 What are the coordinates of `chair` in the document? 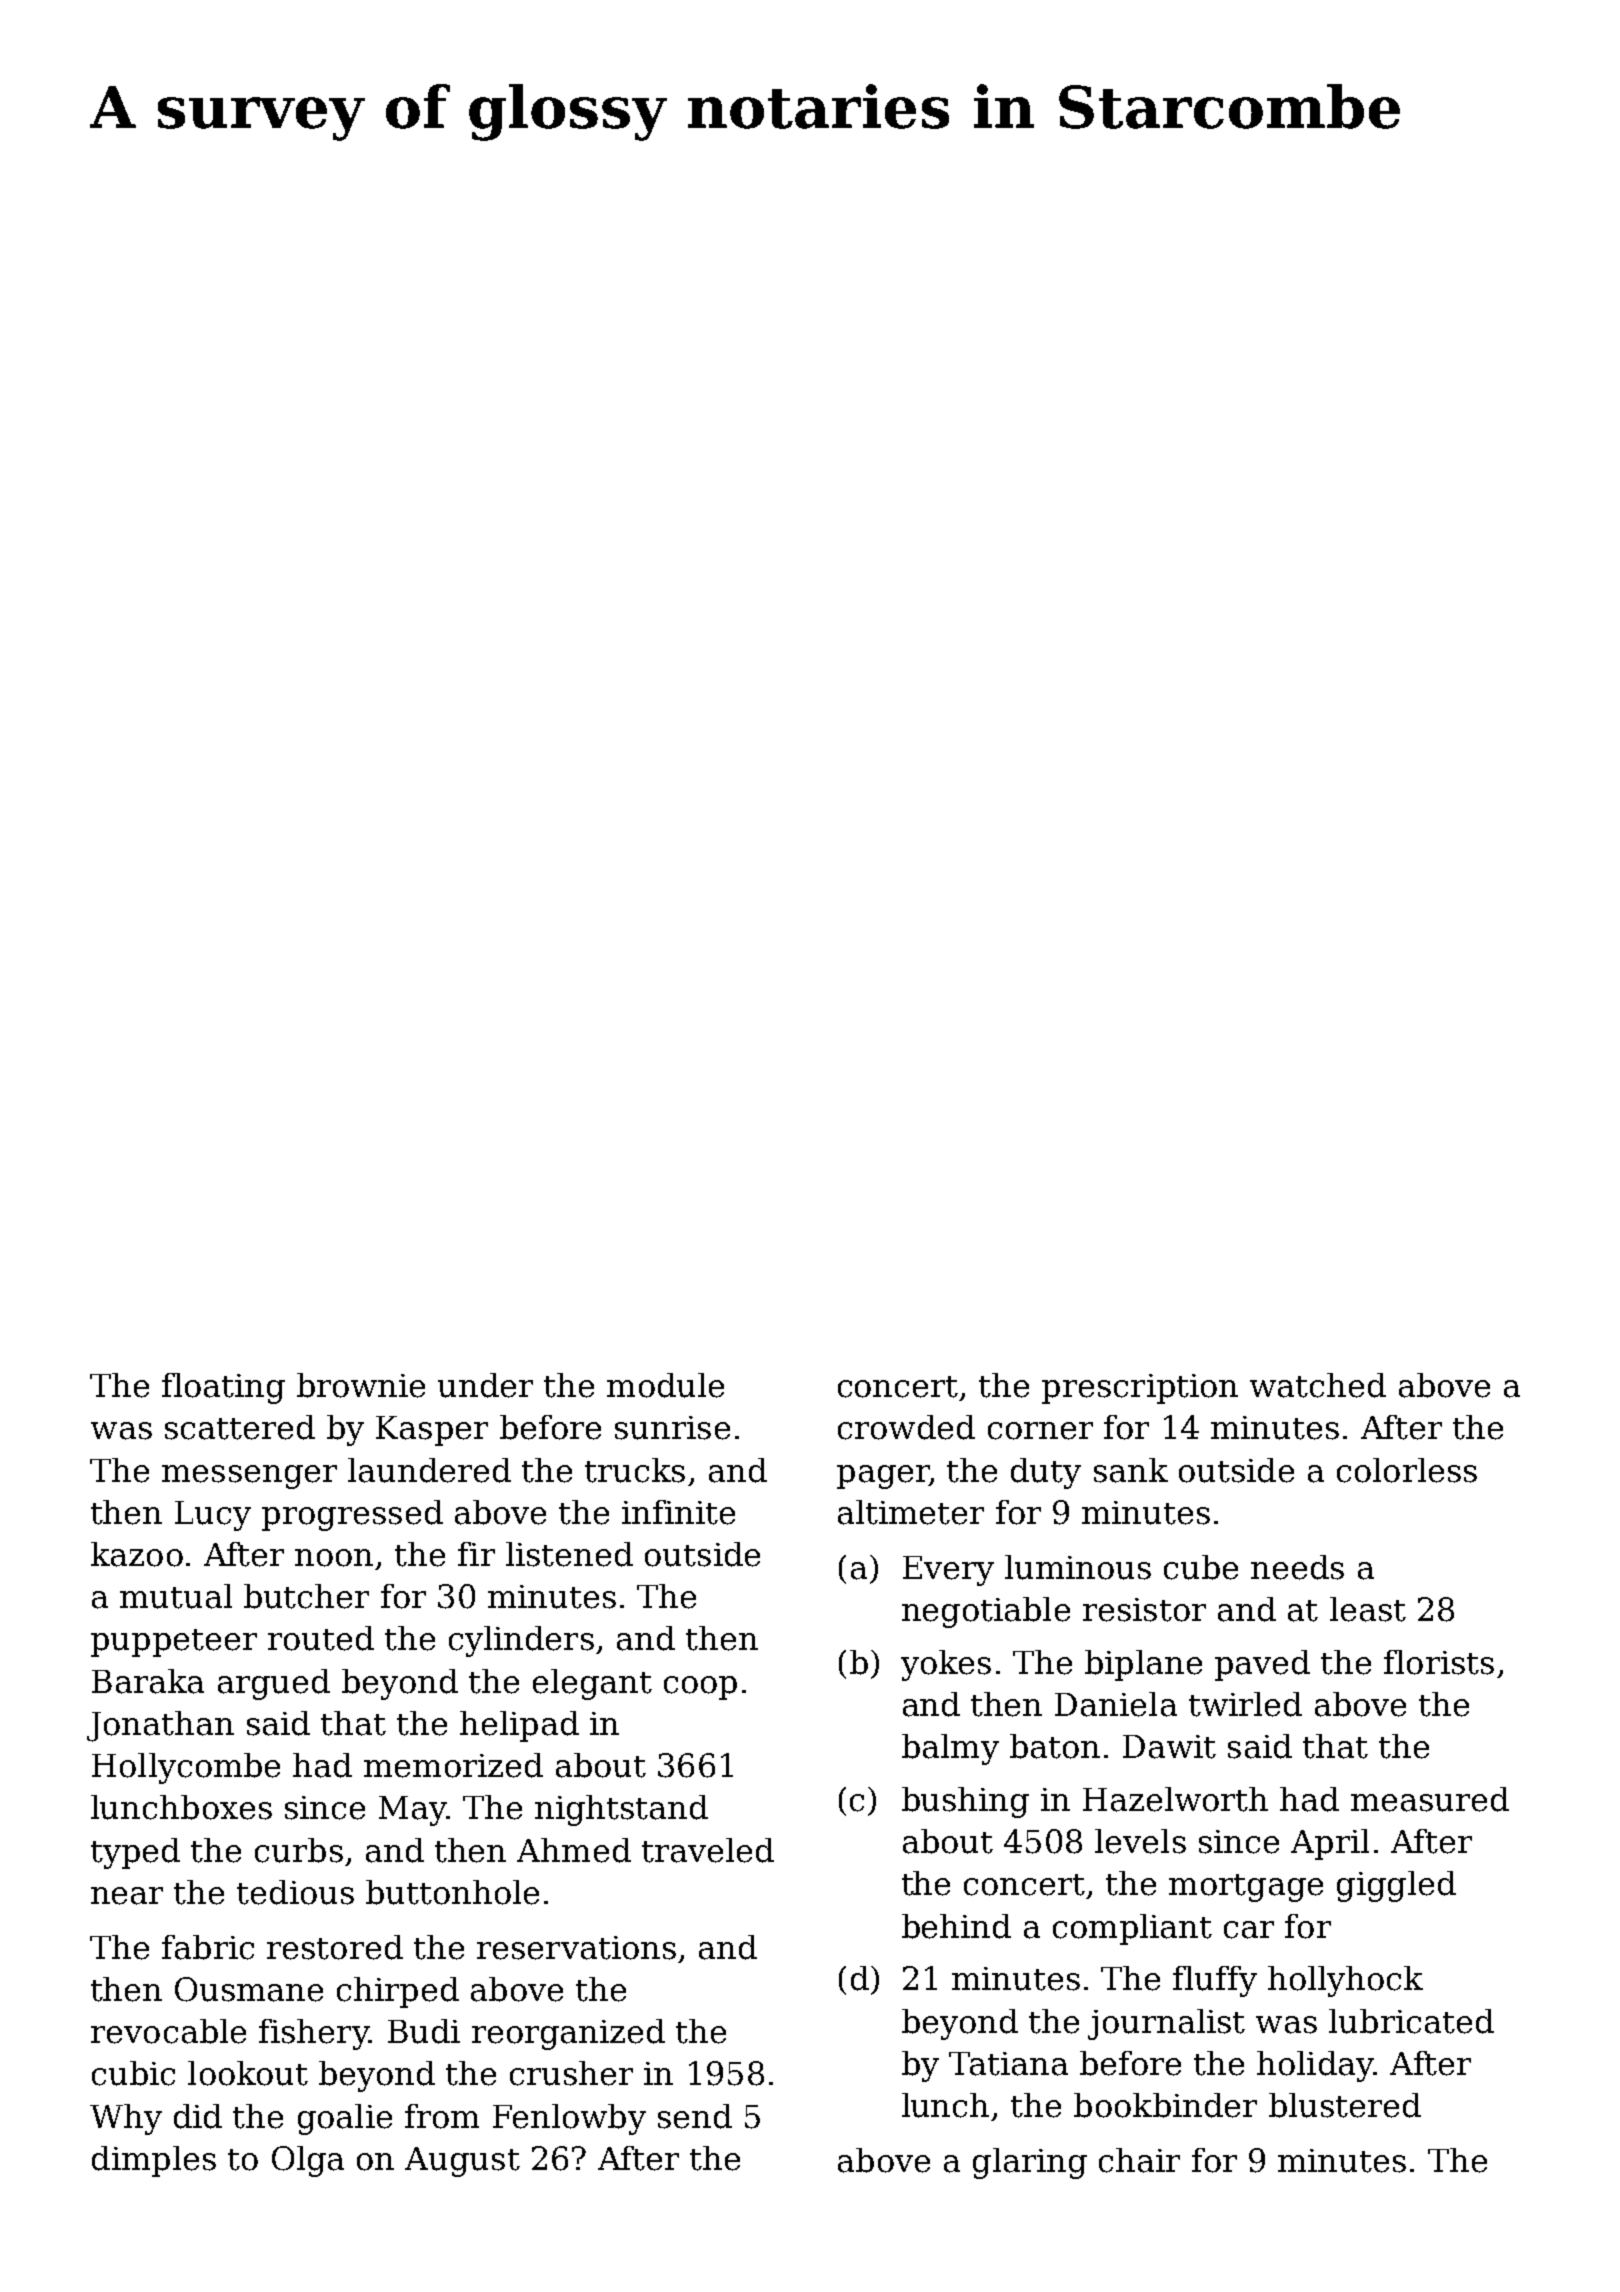 It's located at (1139, 2160).
